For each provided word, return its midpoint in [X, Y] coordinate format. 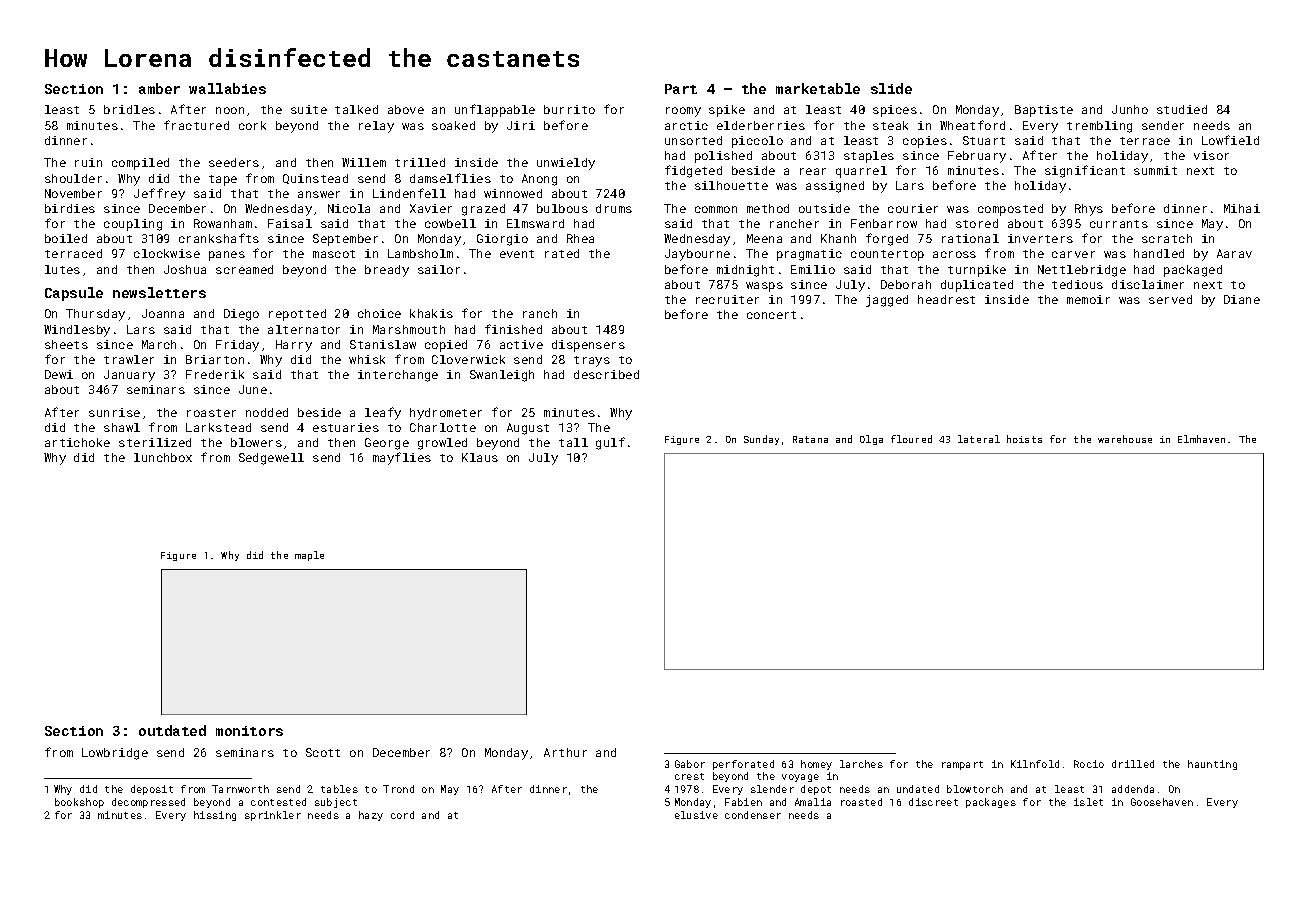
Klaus [480, 457]
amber [159, 88]
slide [891, 88]
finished [513, 329]
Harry [294, 346]
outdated [172, 730]
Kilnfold [1035, 764]
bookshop [79, 803]
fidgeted [693, 171]
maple [309, 556]
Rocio [1089, 764]
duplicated [977, 286]
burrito [569, 109]
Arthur [565, 752]
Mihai [1242, 208]
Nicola [349, 208]
